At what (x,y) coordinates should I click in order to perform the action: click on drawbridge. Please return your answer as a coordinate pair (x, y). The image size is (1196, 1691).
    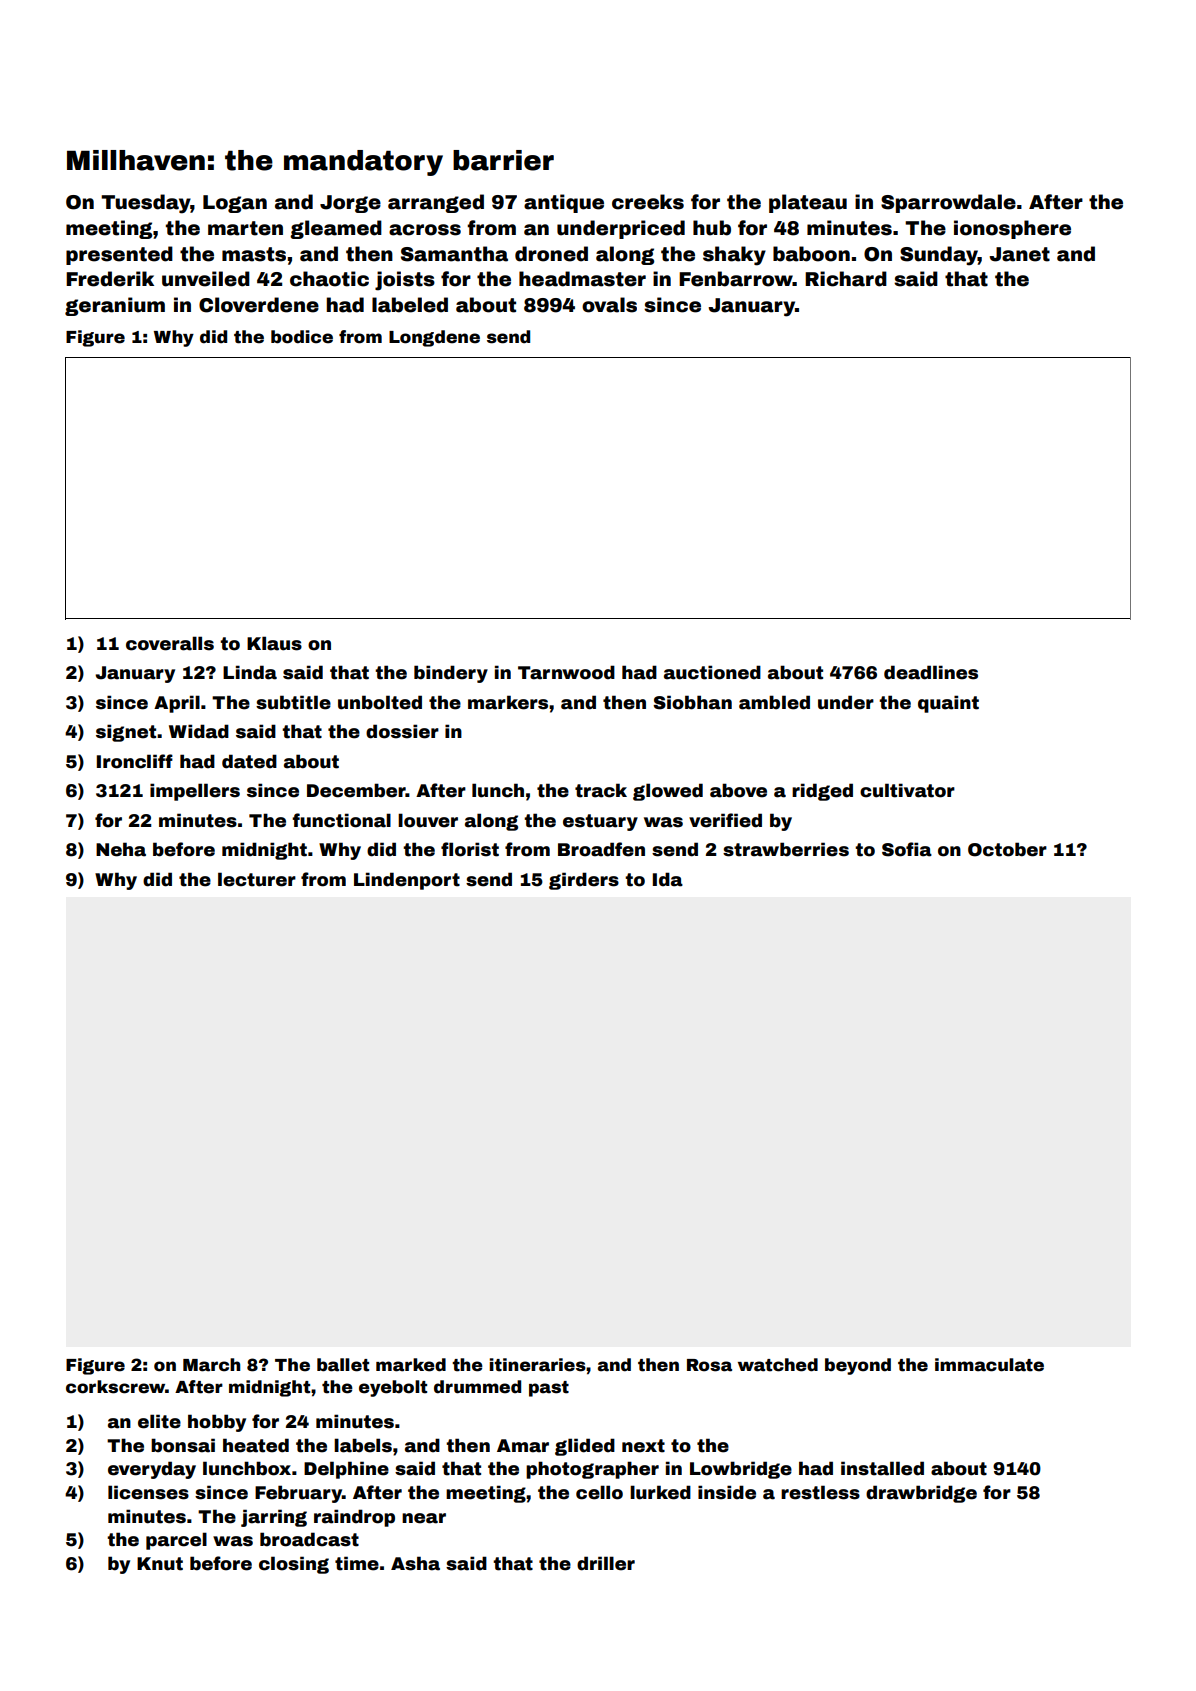
    Looking at the image, I should click on (921, 1494).
